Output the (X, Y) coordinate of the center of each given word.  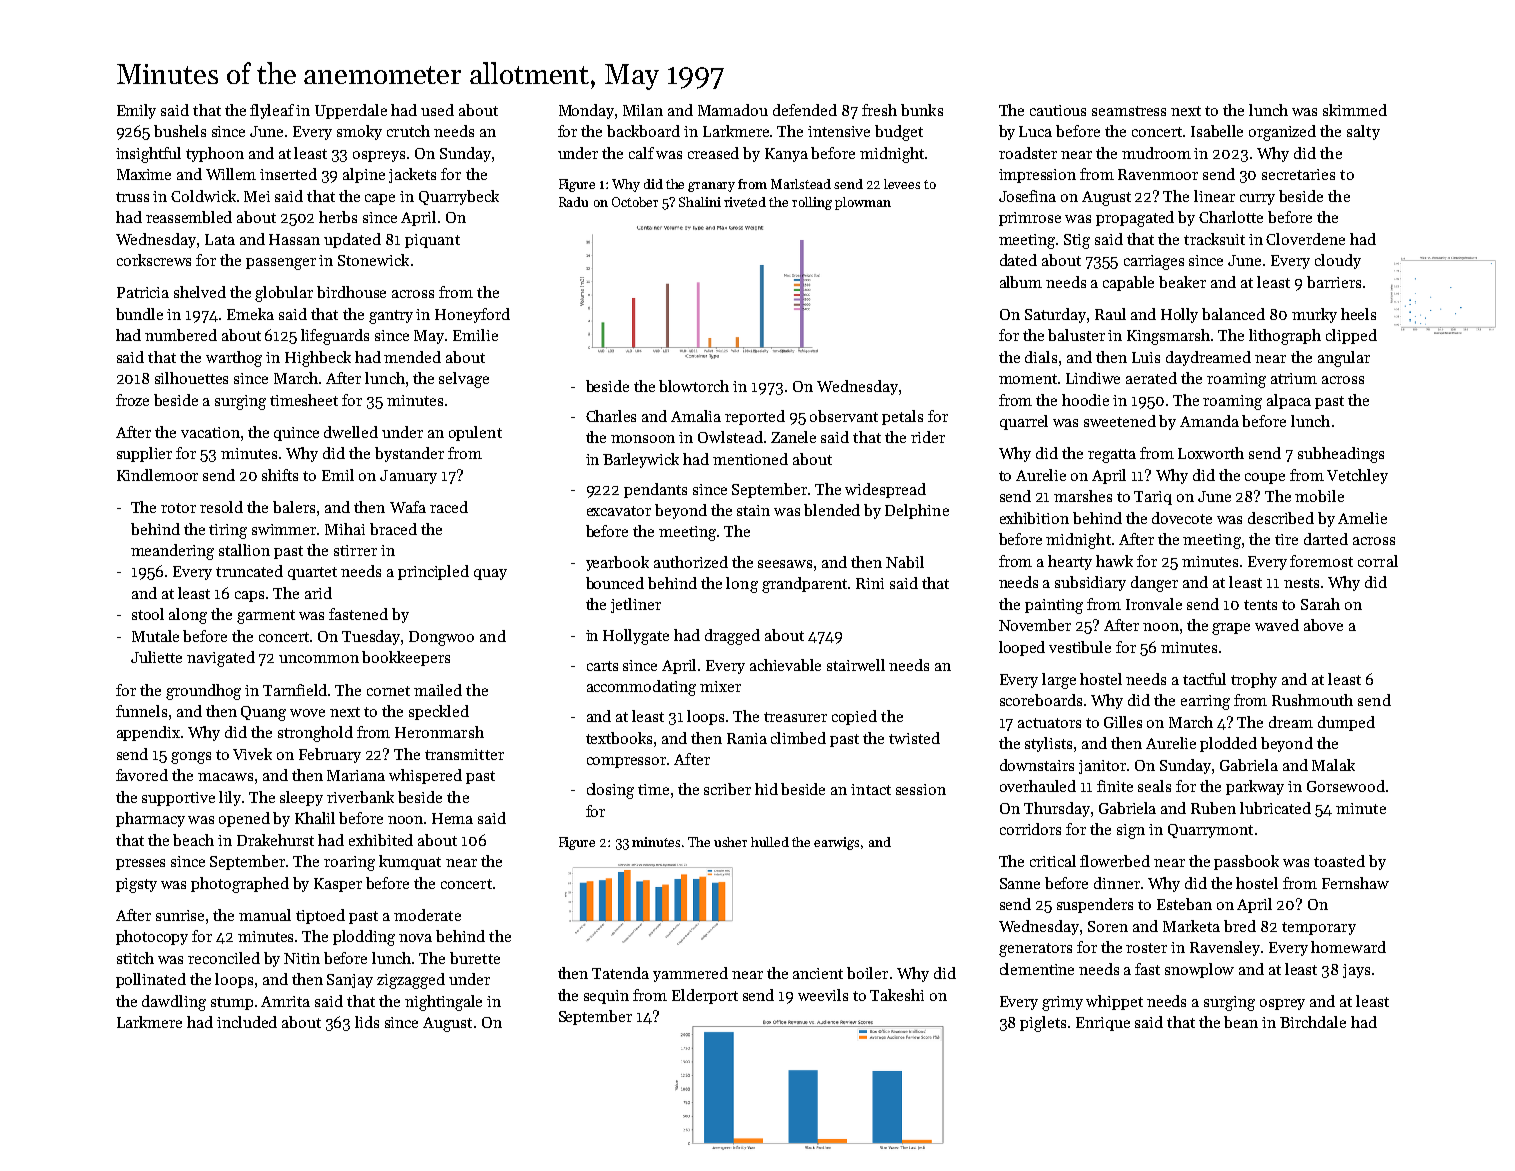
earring (1205, 702)
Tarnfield (295, 690)
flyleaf (272, 111)
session (921, 789)
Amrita (285, 1001)
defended (805, 110)
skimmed (1355, 110)
